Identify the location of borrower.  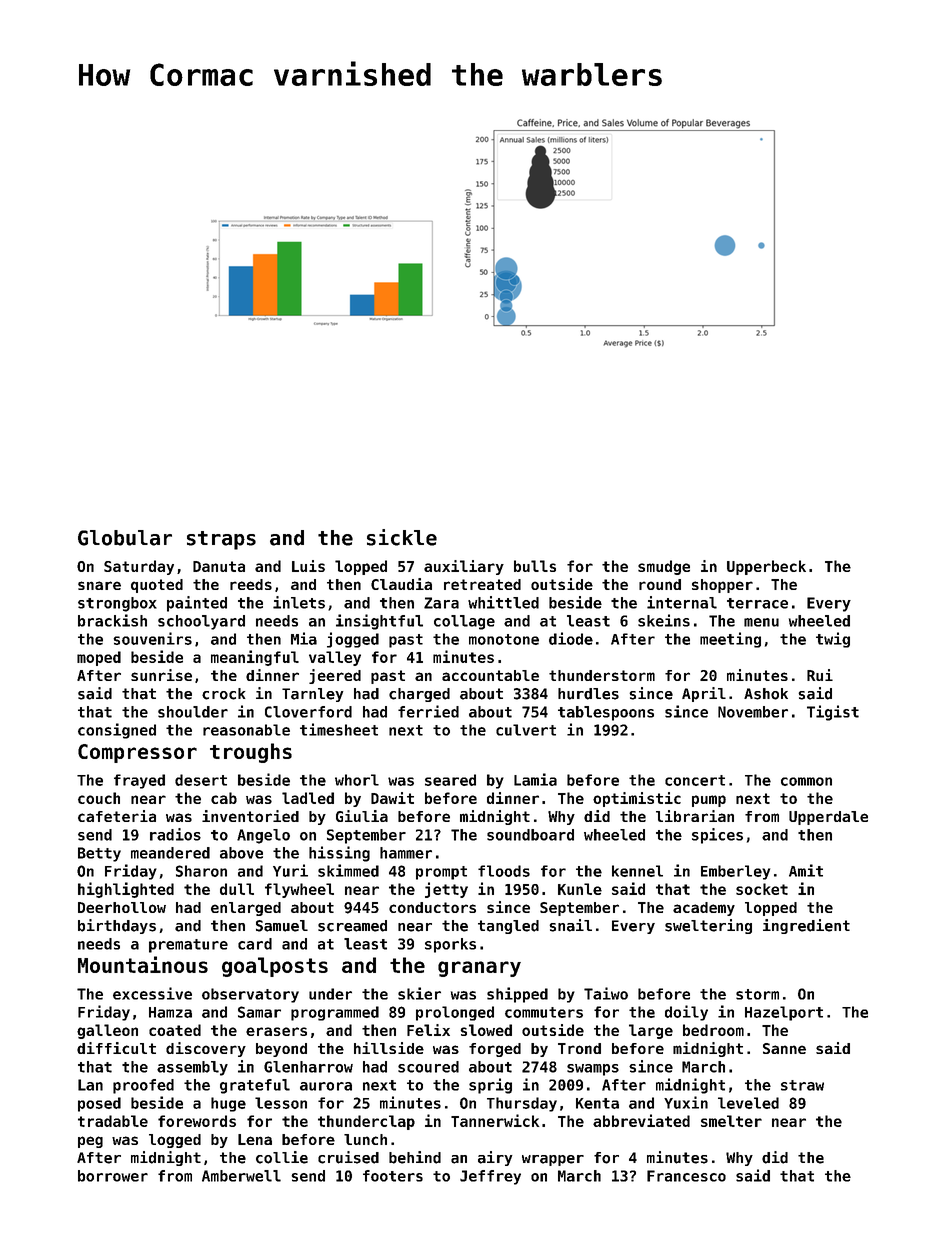
(113, 1176).
